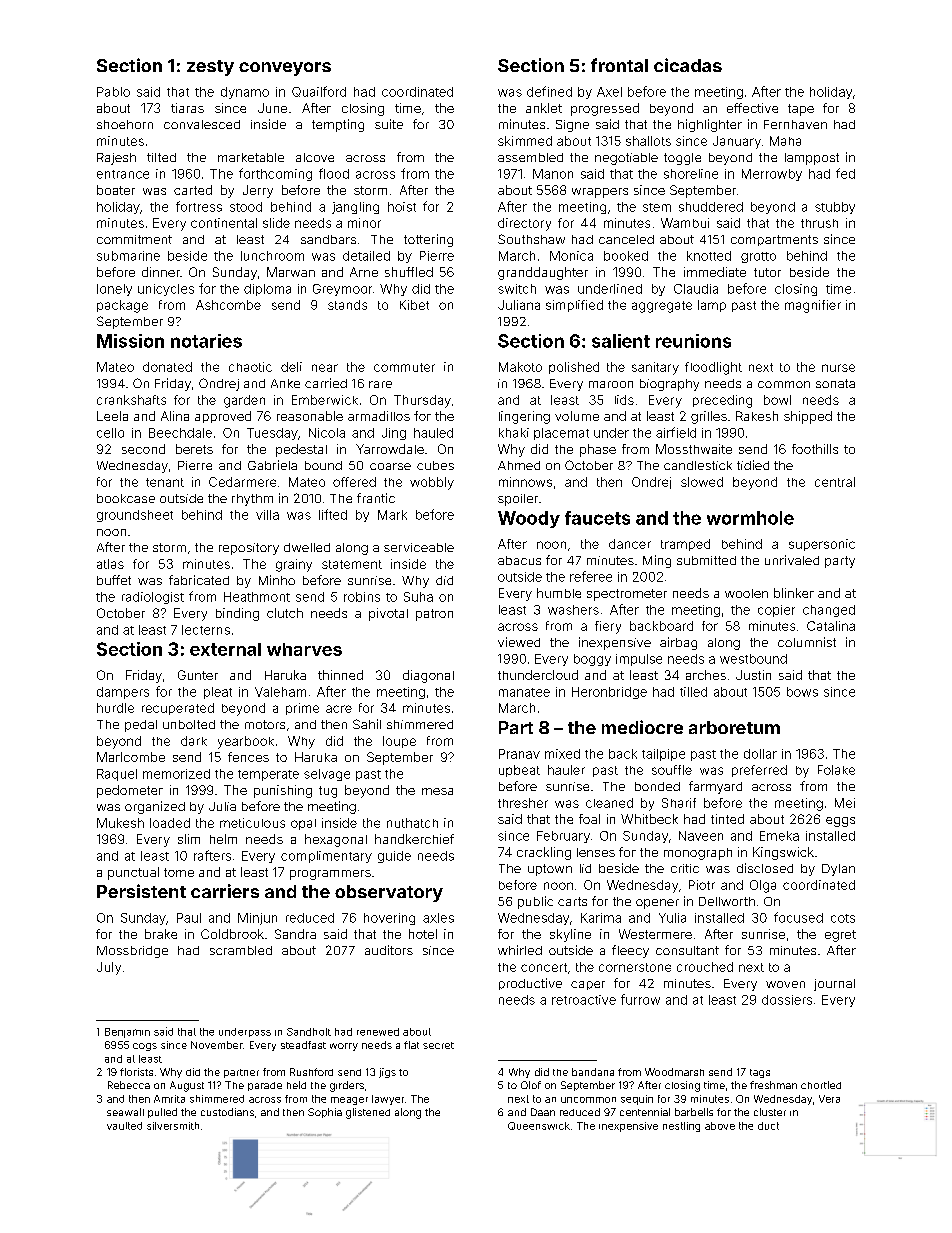  Describe the element at coordinates (173, 1126) in the screenshot. I see `silversmith` at that location.
